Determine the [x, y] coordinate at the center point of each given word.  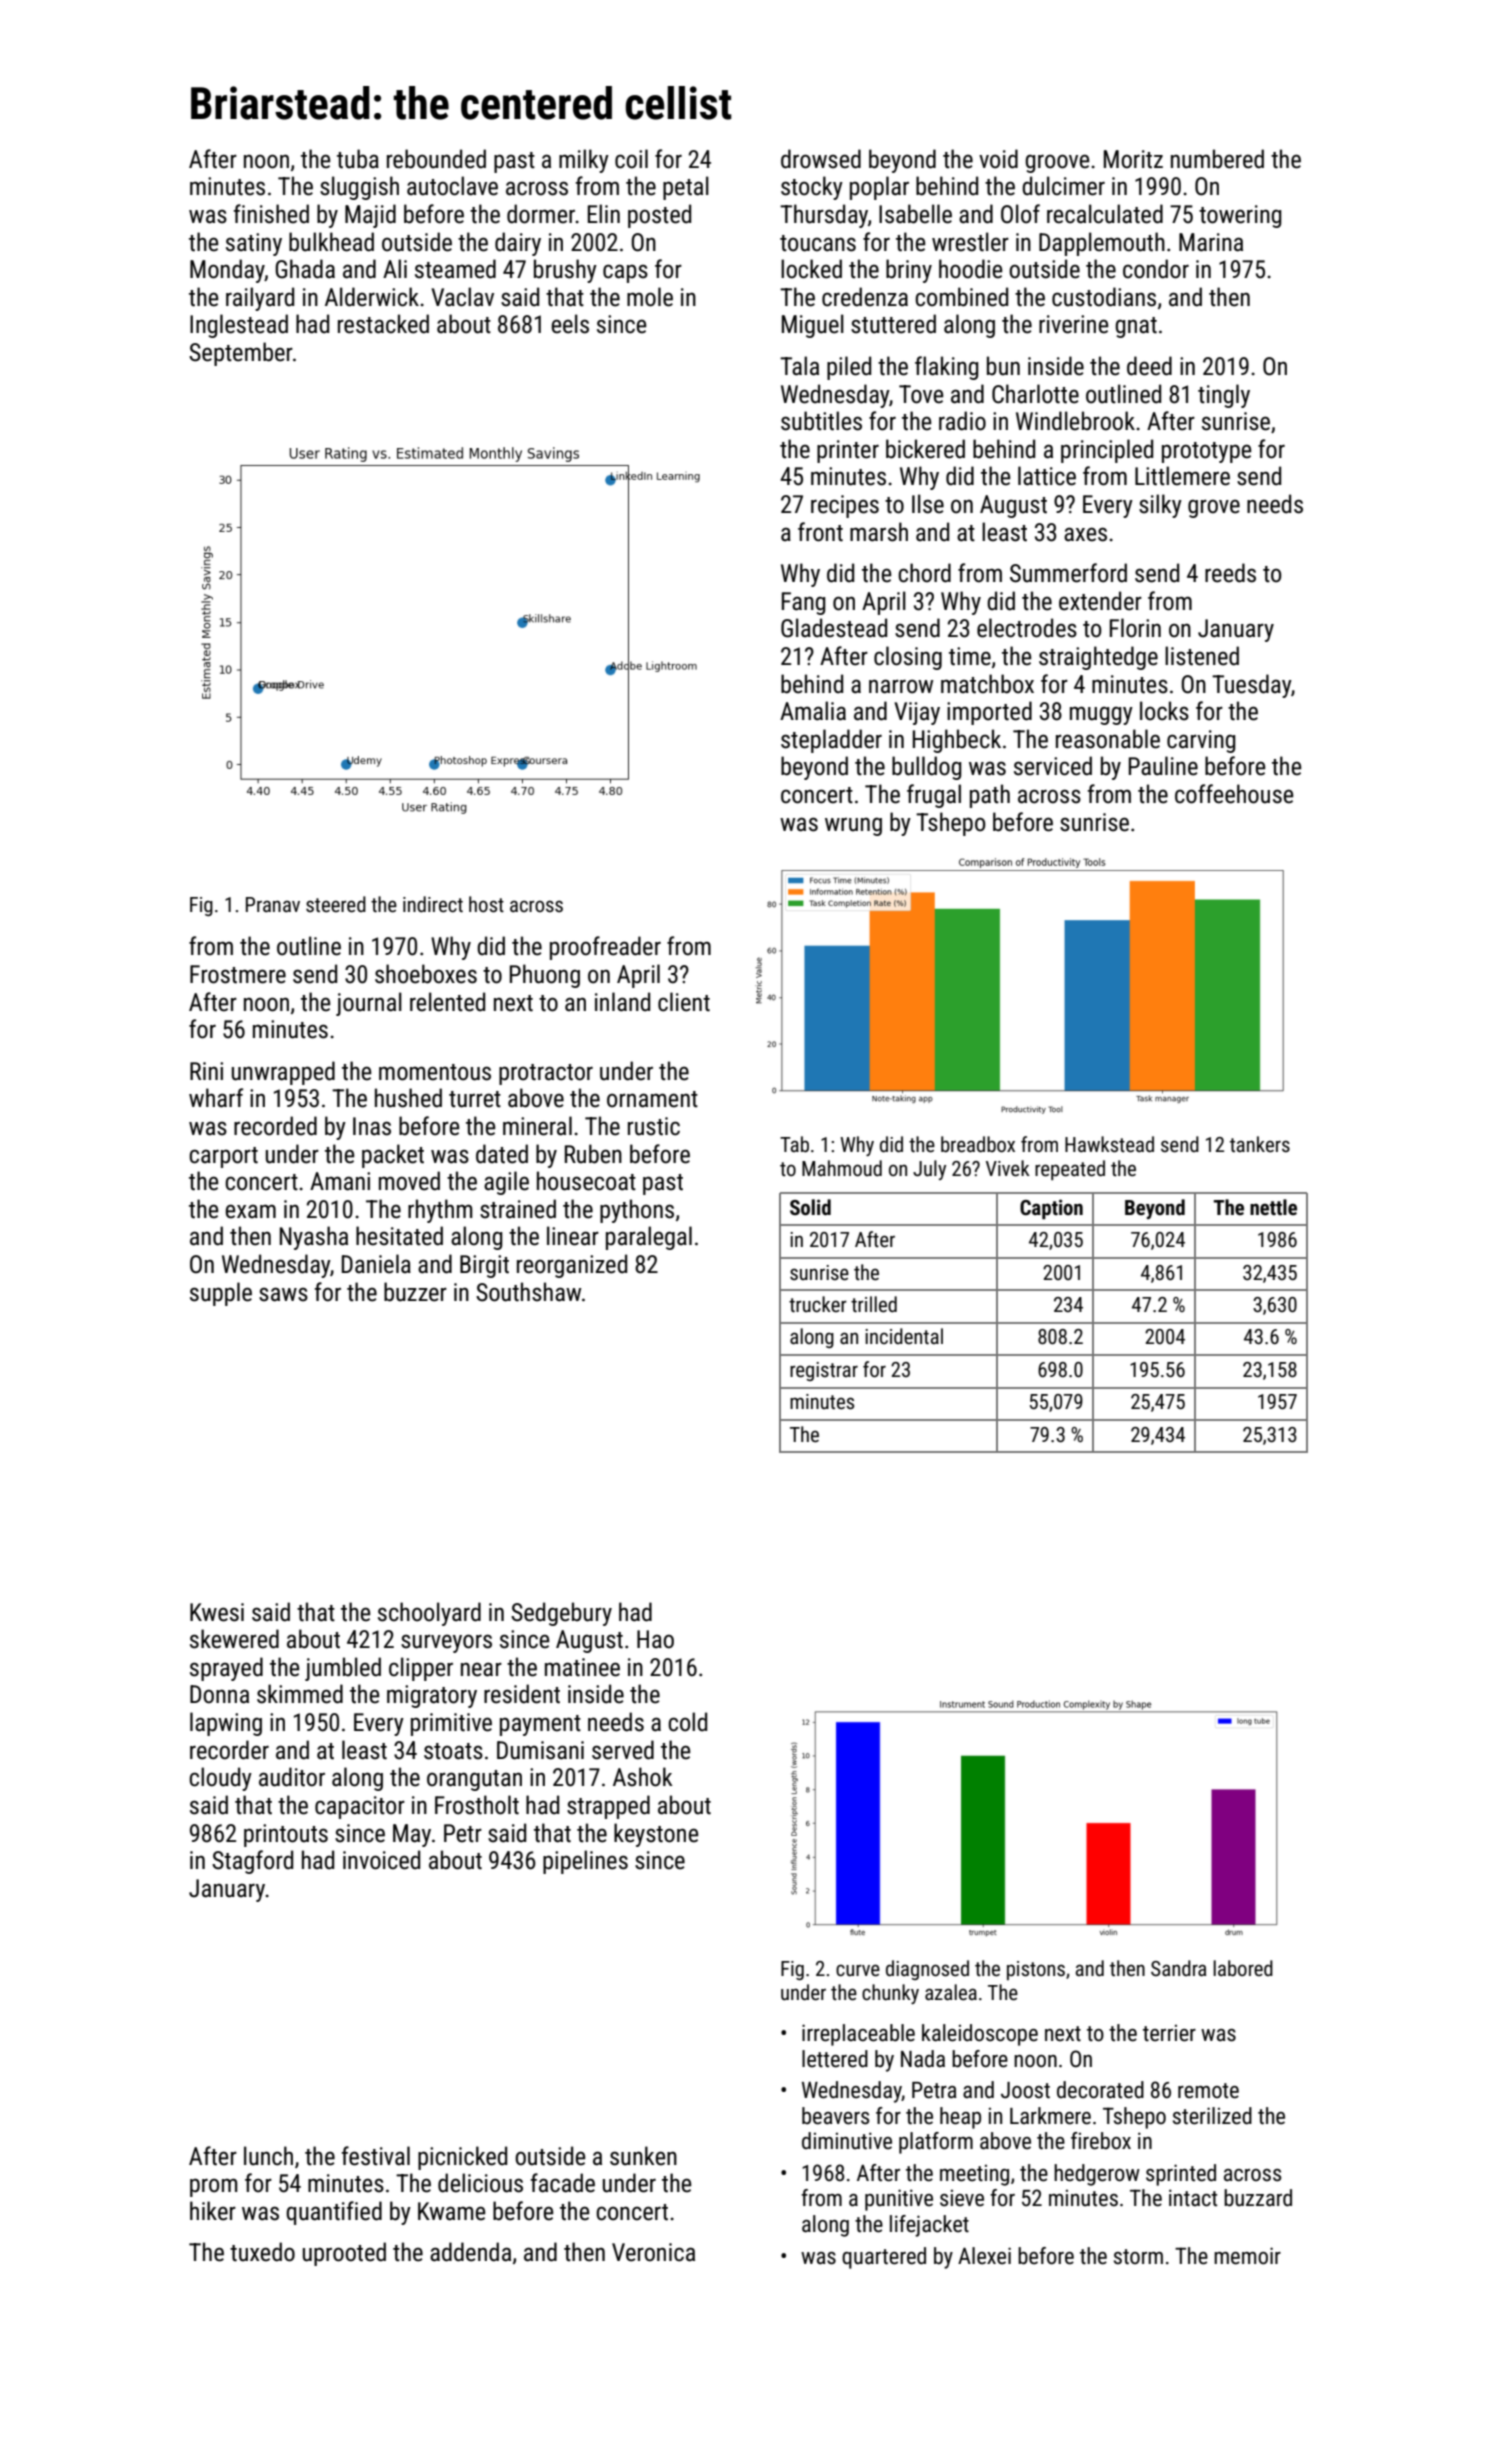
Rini [206, 1071]
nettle [1273, 1207]
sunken [643, 2156]
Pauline [1163, 766]
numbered [1217, 159]
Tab [794, 1144]
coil [631, 159]
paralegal [649, 1238]
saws [283, 1294]
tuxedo [262, 2252]
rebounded [436, 159]
